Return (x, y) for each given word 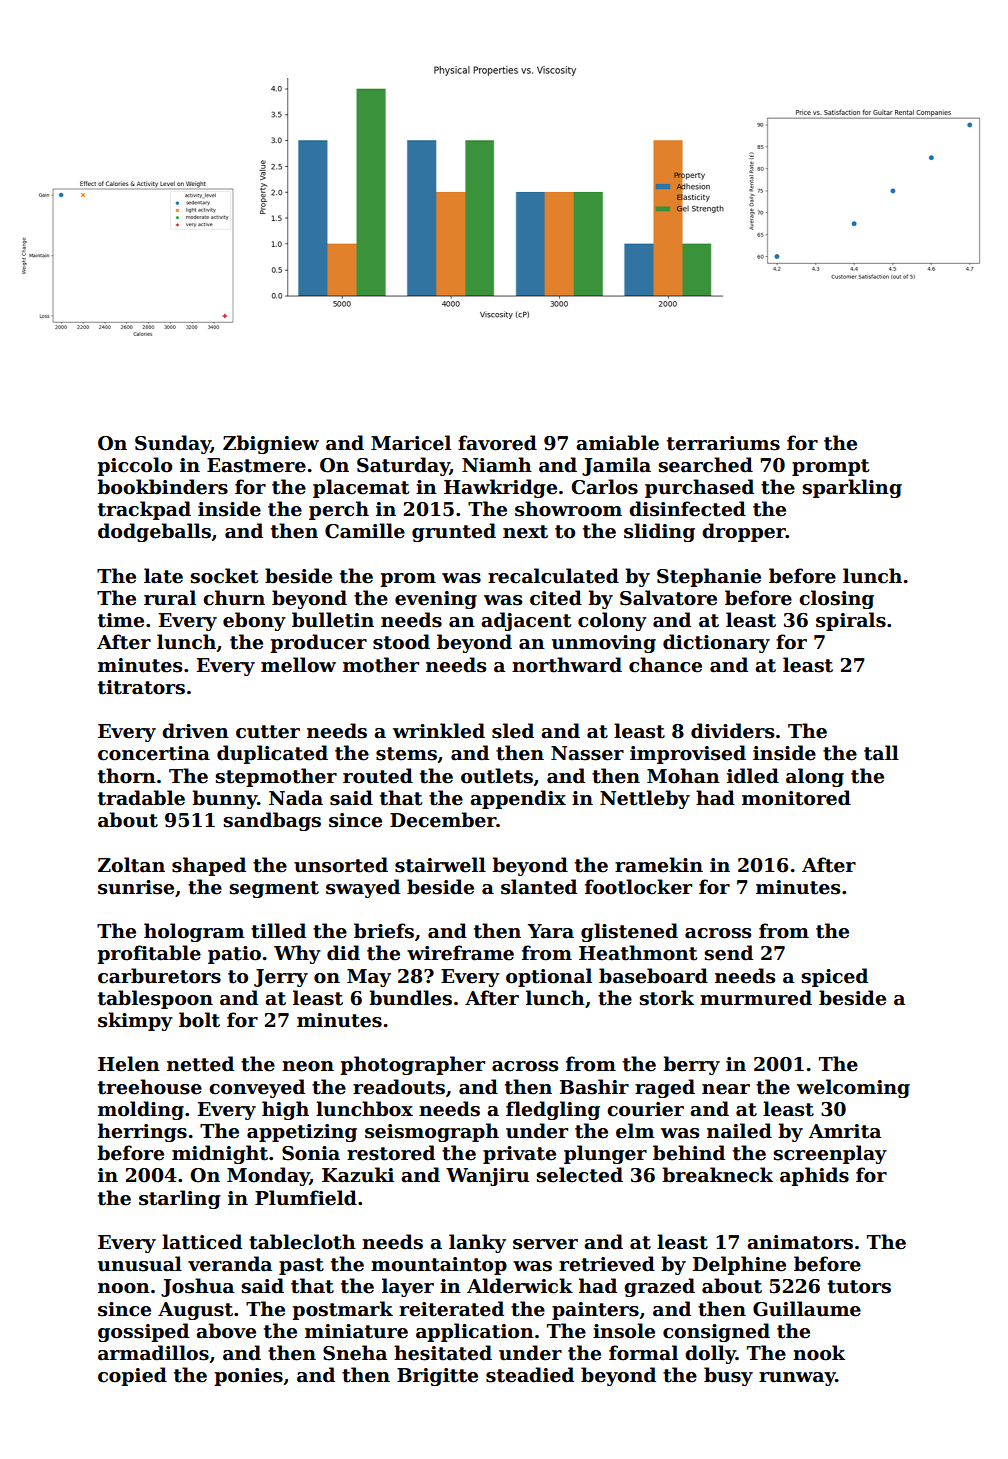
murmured (756, 998)
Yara (551, 931)
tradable (141, 798)
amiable (617, 443)
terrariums (723, 443)
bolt (199, 1020)
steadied (530, 1375)
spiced (835, 977)
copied (132, 1376)
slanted (539, 887)
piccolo (134, 466)
